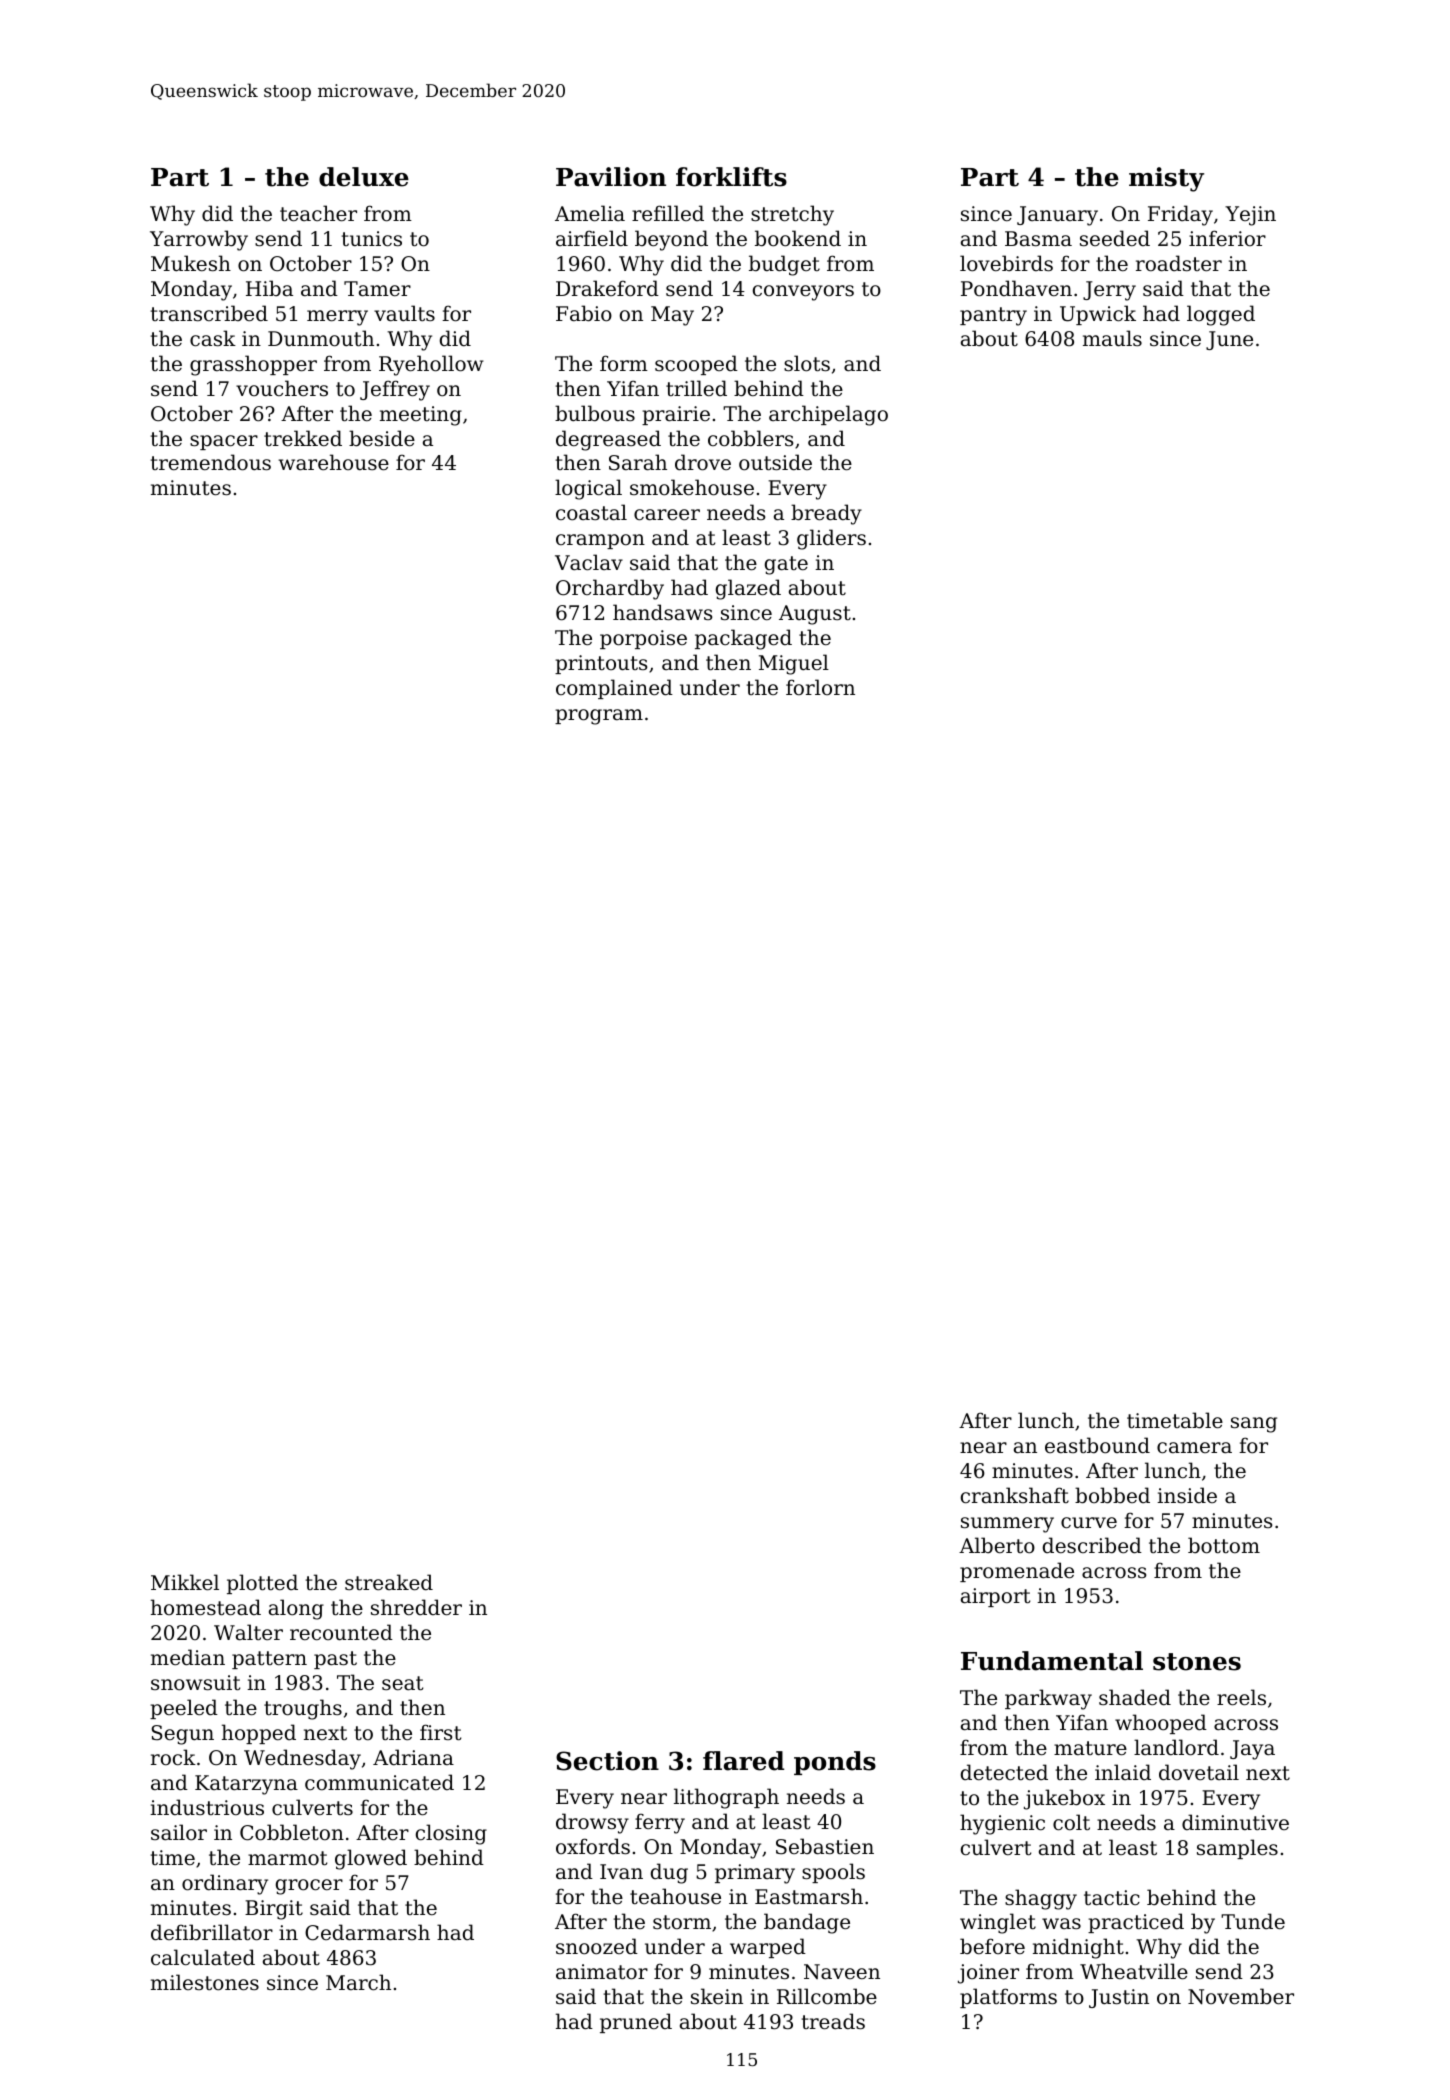 This image has height=2100, width=1450. What do you see at coordinates (185, 1582) in the image?
I see `Mikkel` at bounding box center [185, 1582].
